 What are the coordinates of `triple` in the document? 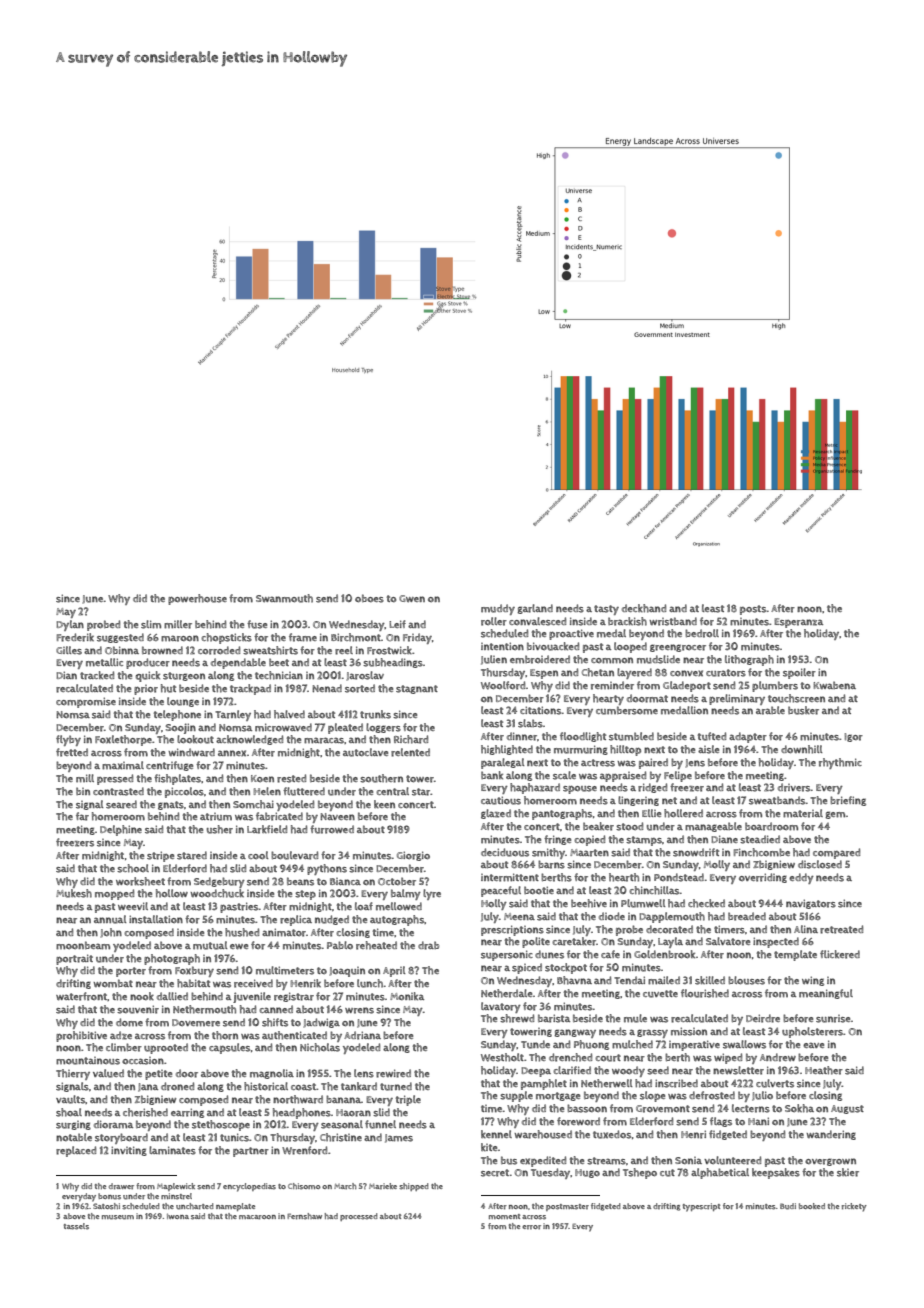 It's located at (408, 1100).
